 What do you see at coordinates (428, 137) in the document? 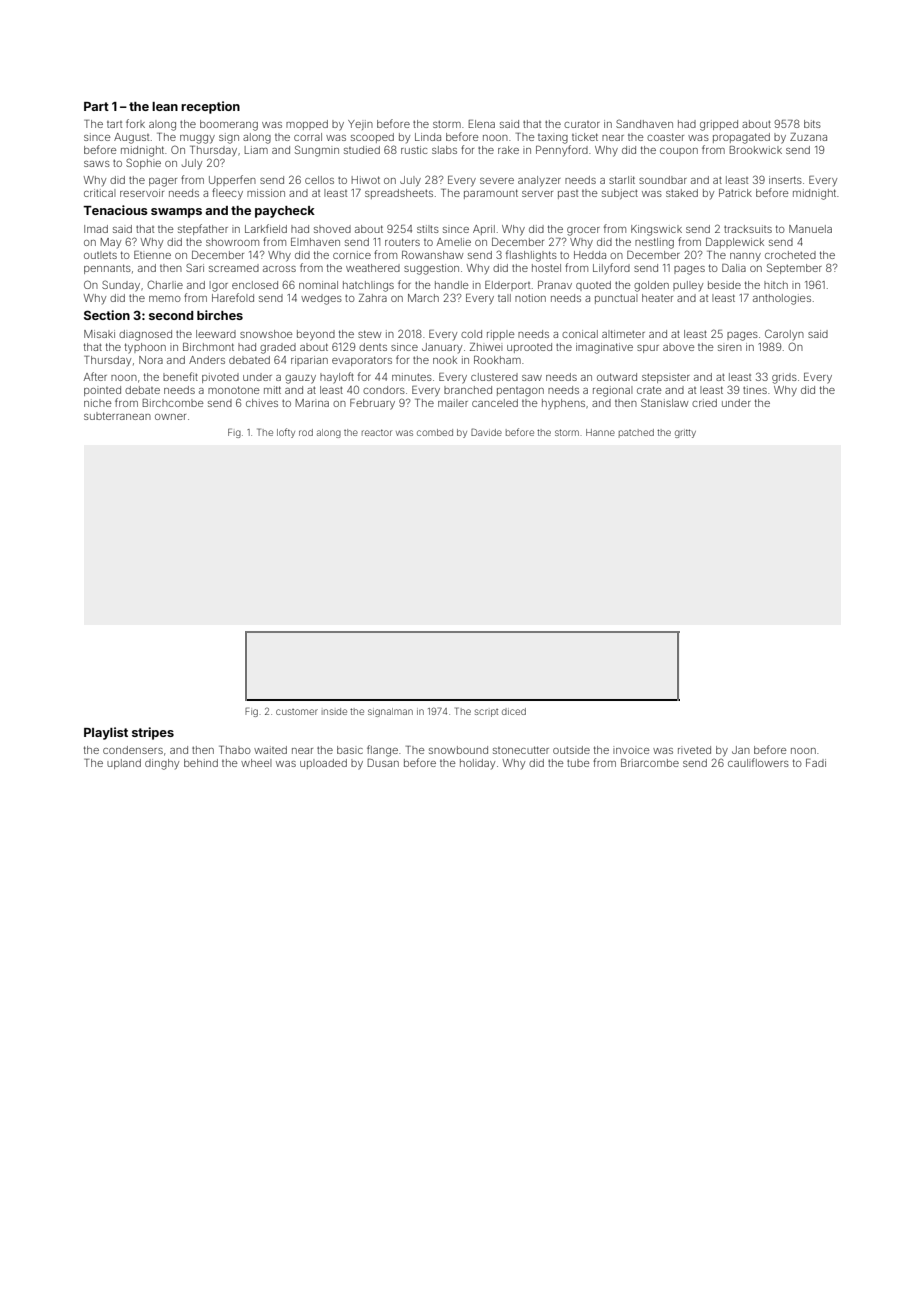
I see `Linda` at bounding box center [428, 137].
